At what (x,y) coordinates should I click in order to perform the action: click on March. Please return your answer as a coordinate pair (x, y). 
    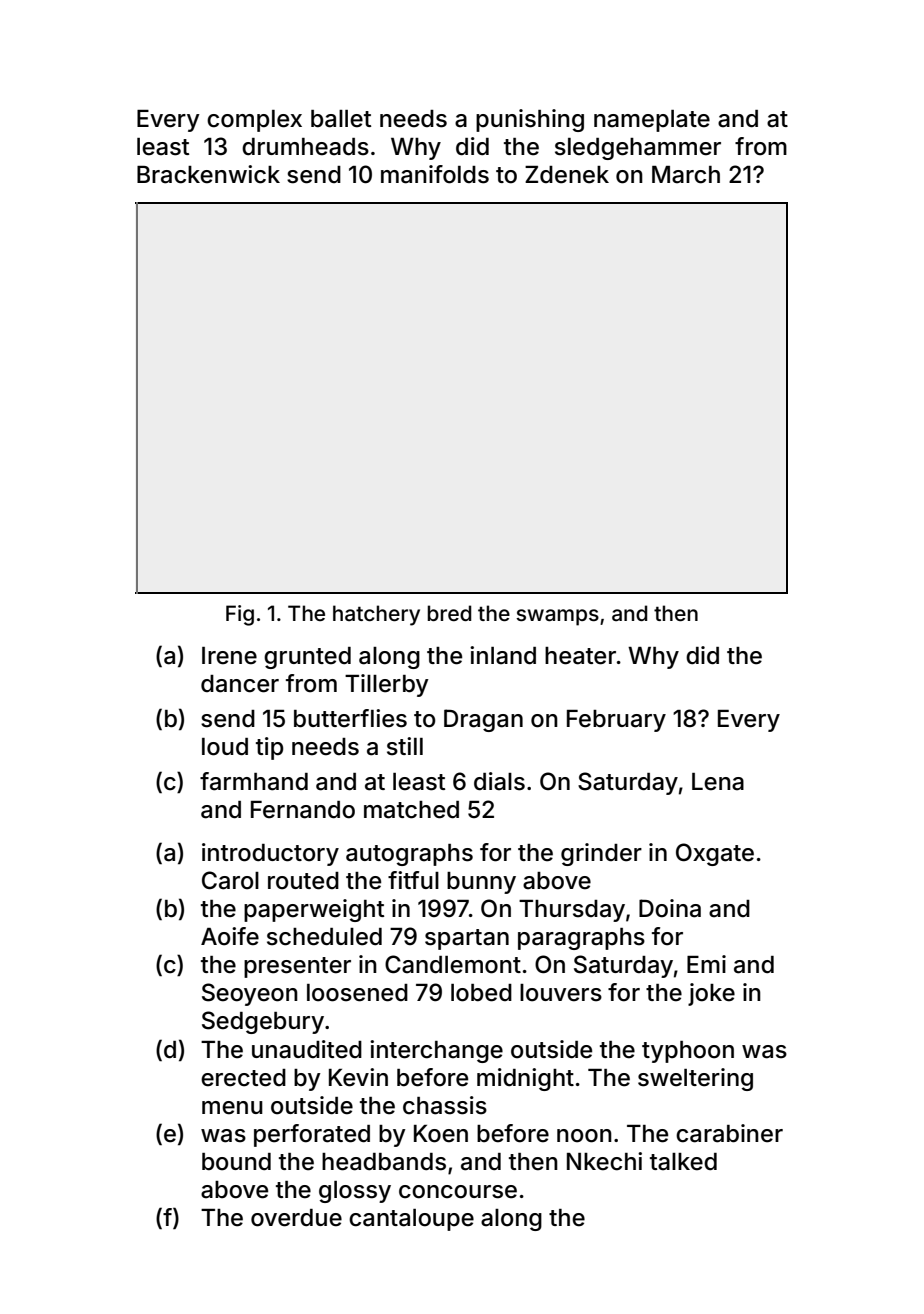
    Looking at the image, I should click on (686, 175).
